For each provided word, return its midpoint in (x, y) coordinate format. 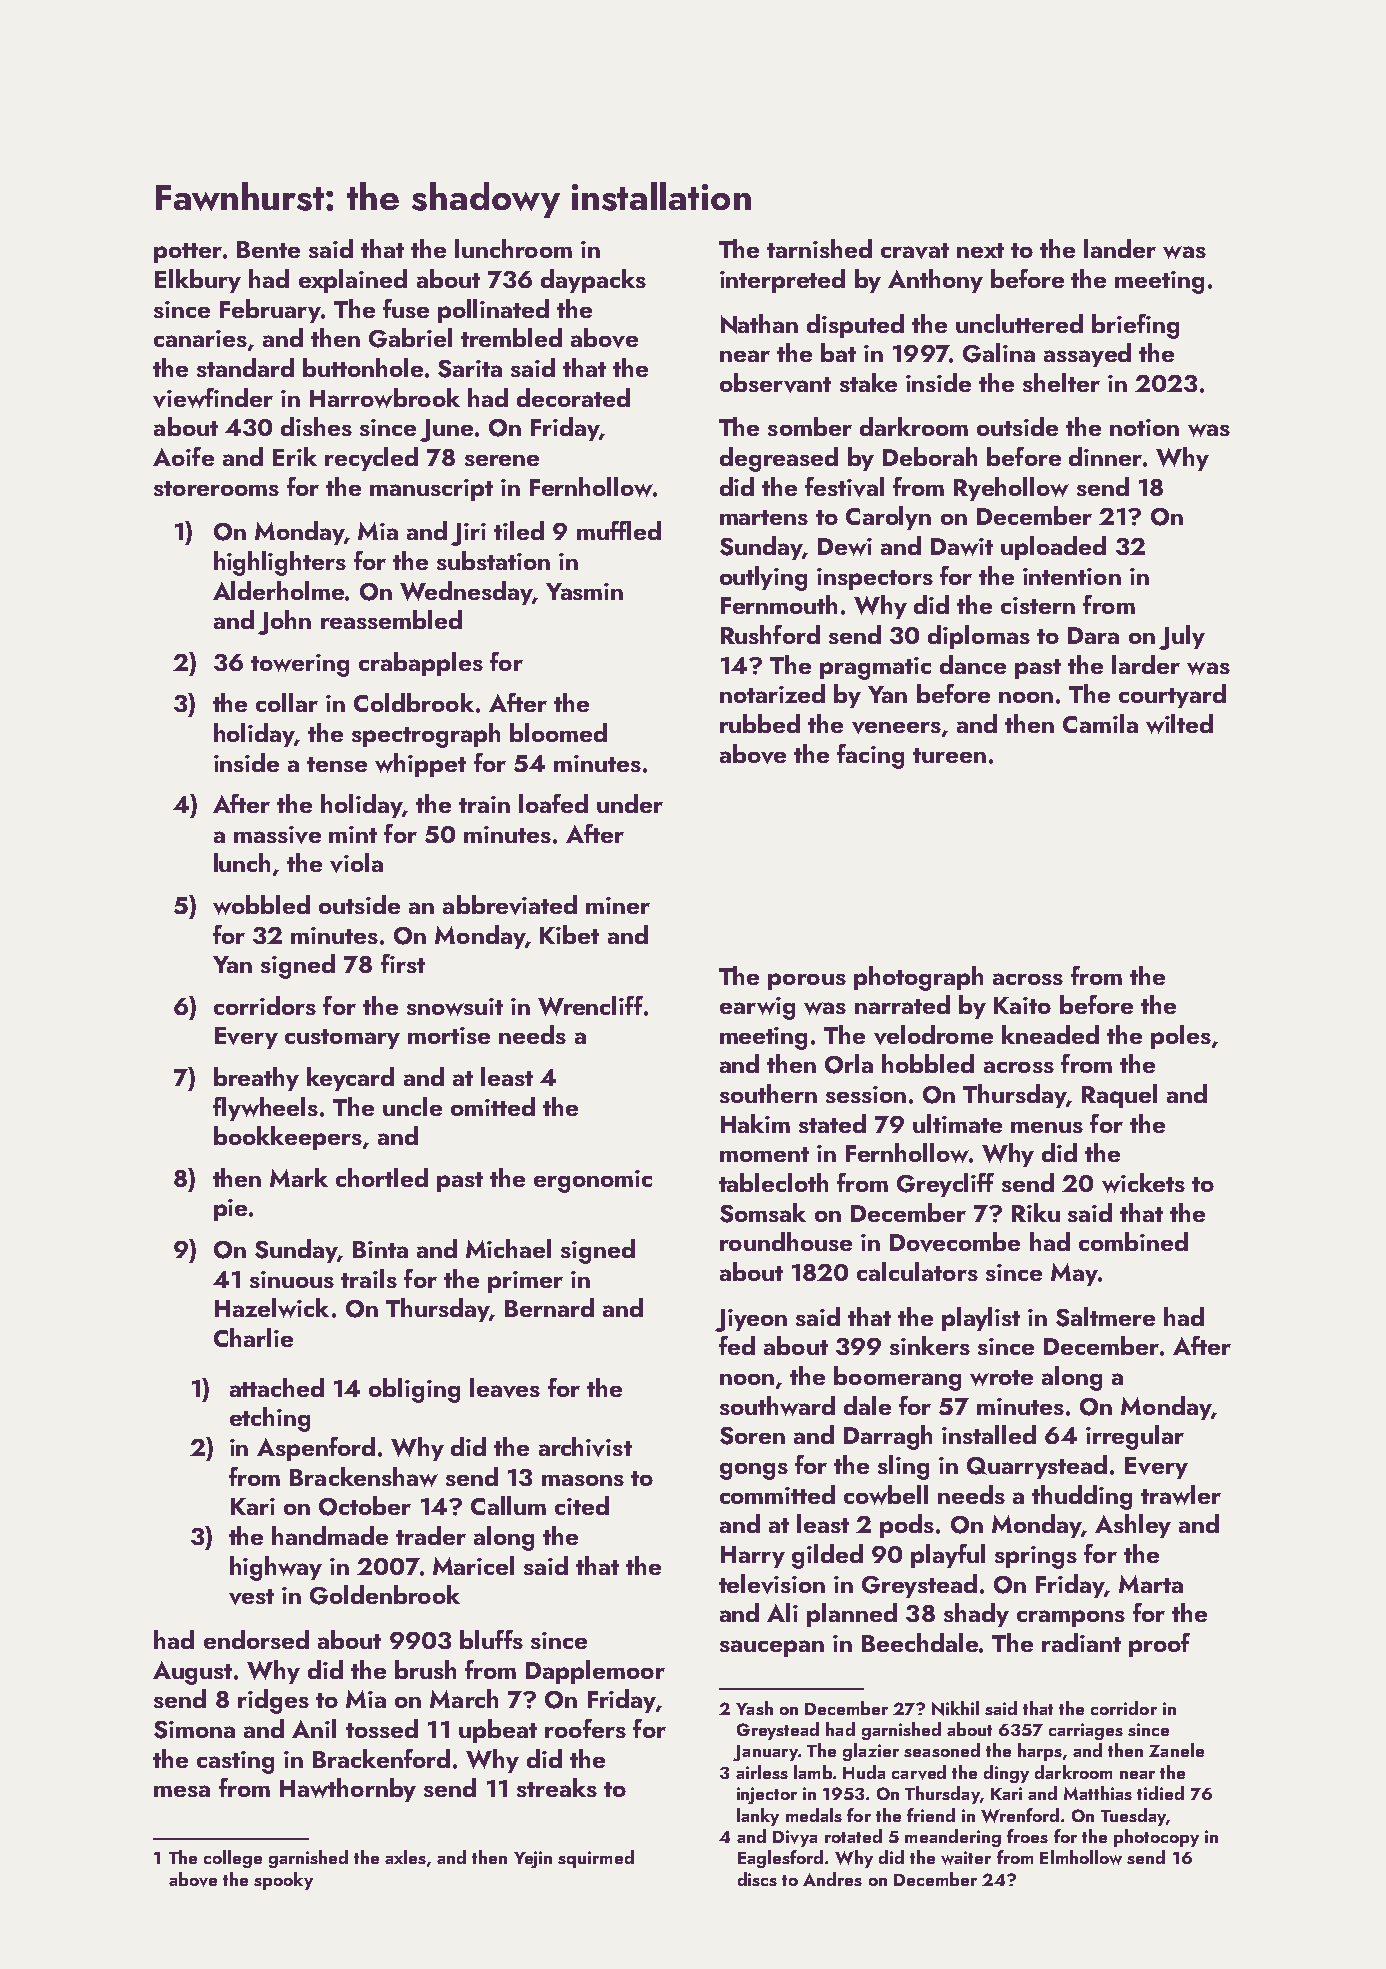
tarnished (819, 248)
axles (405, 1857)
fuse (406, 308)
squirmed (596, 1859)
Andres (832, 1879)
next (980, 250)
